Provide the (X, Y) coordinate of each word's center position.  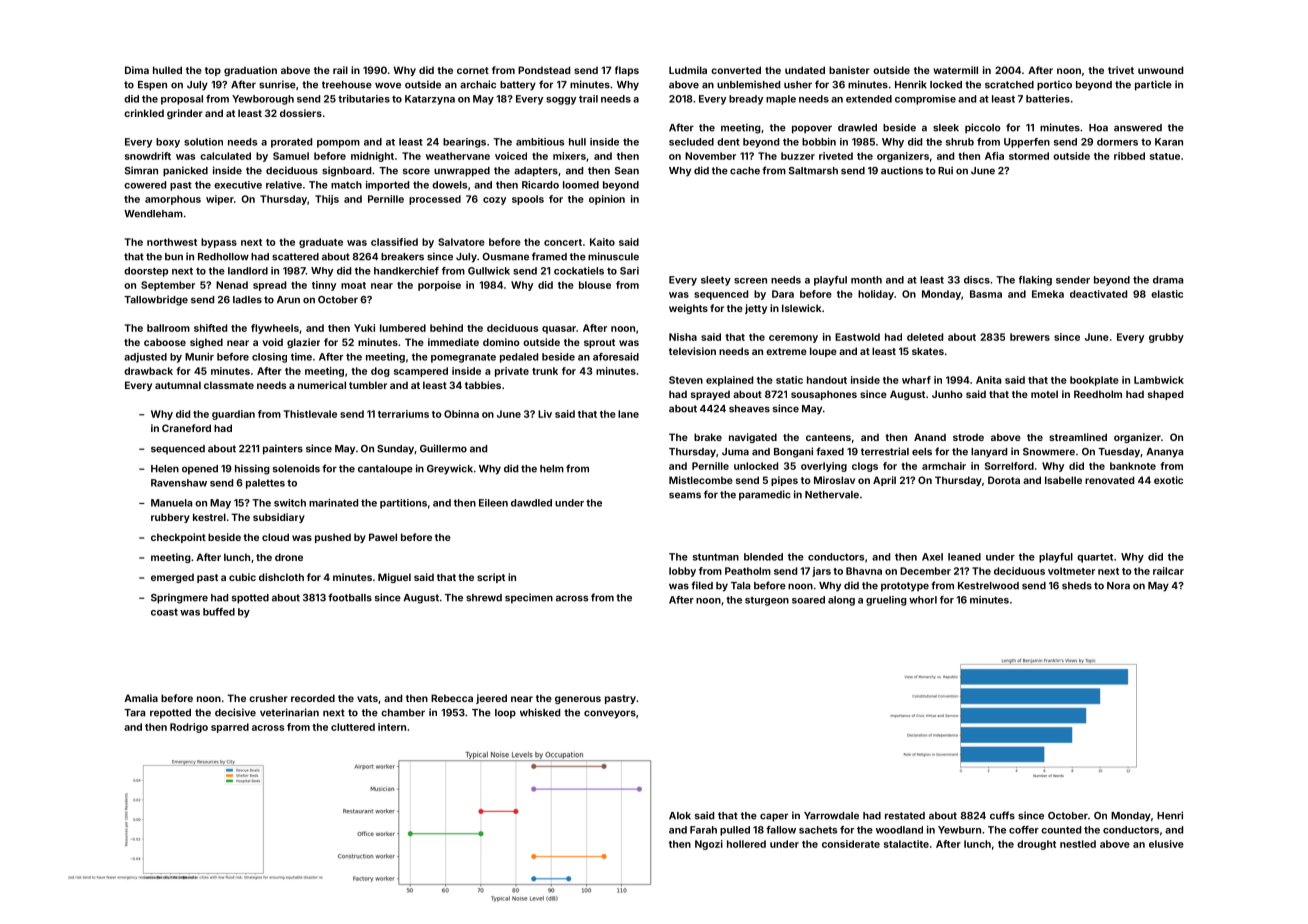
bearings (464, 143)
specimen (529, 598)
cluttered (353, 727)
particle (1153, 85)
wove (388, 85)
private (512, 372)
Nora (1118, 586)
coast (164, 612)
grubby (1166, 338)
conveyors (610, 714)
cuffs (1002, 815)
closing (269, 358)
